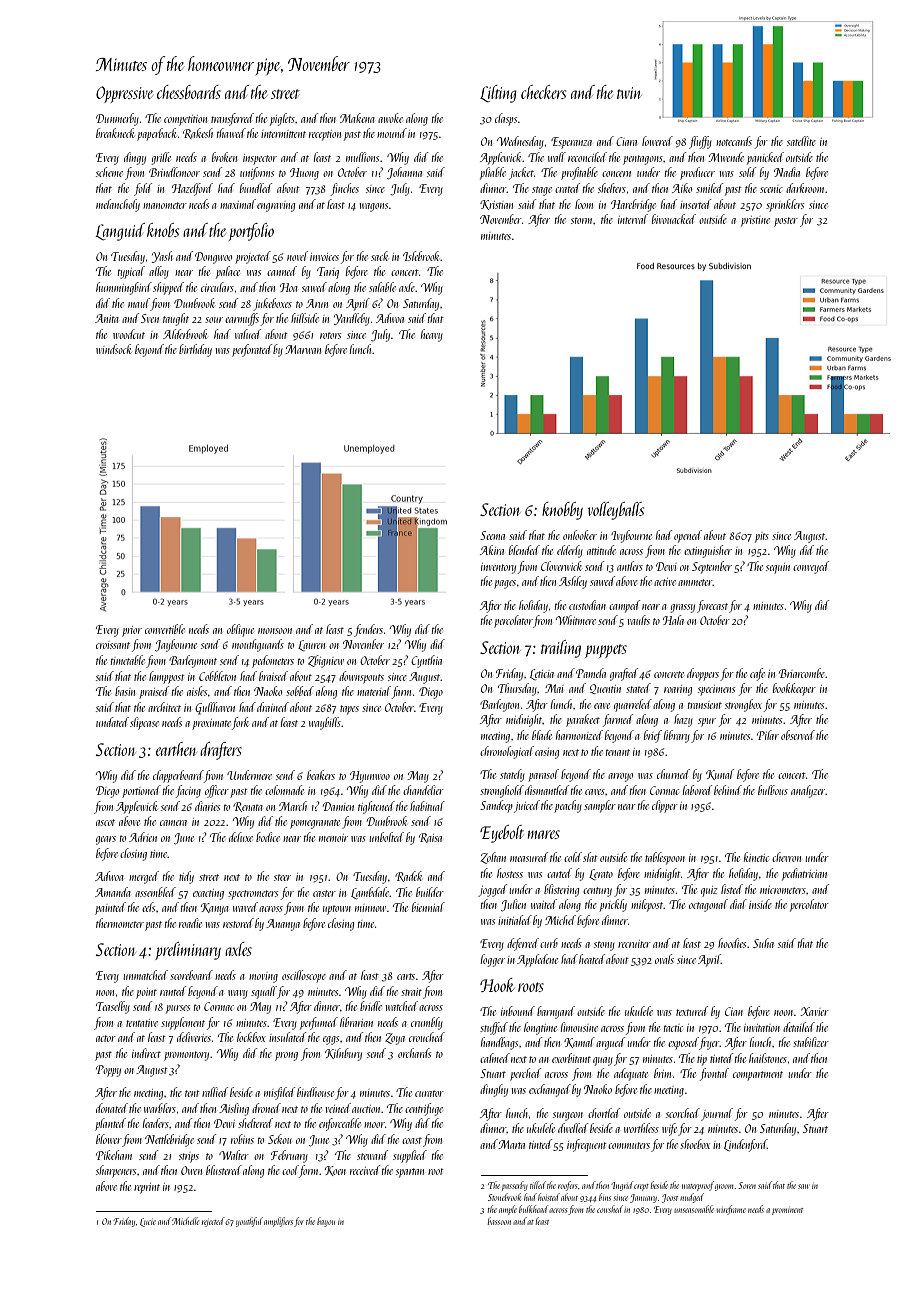 Image resolution: width=924 pixels, height=1308 pixels. I want to click on Marwan, so click(303, 349).
